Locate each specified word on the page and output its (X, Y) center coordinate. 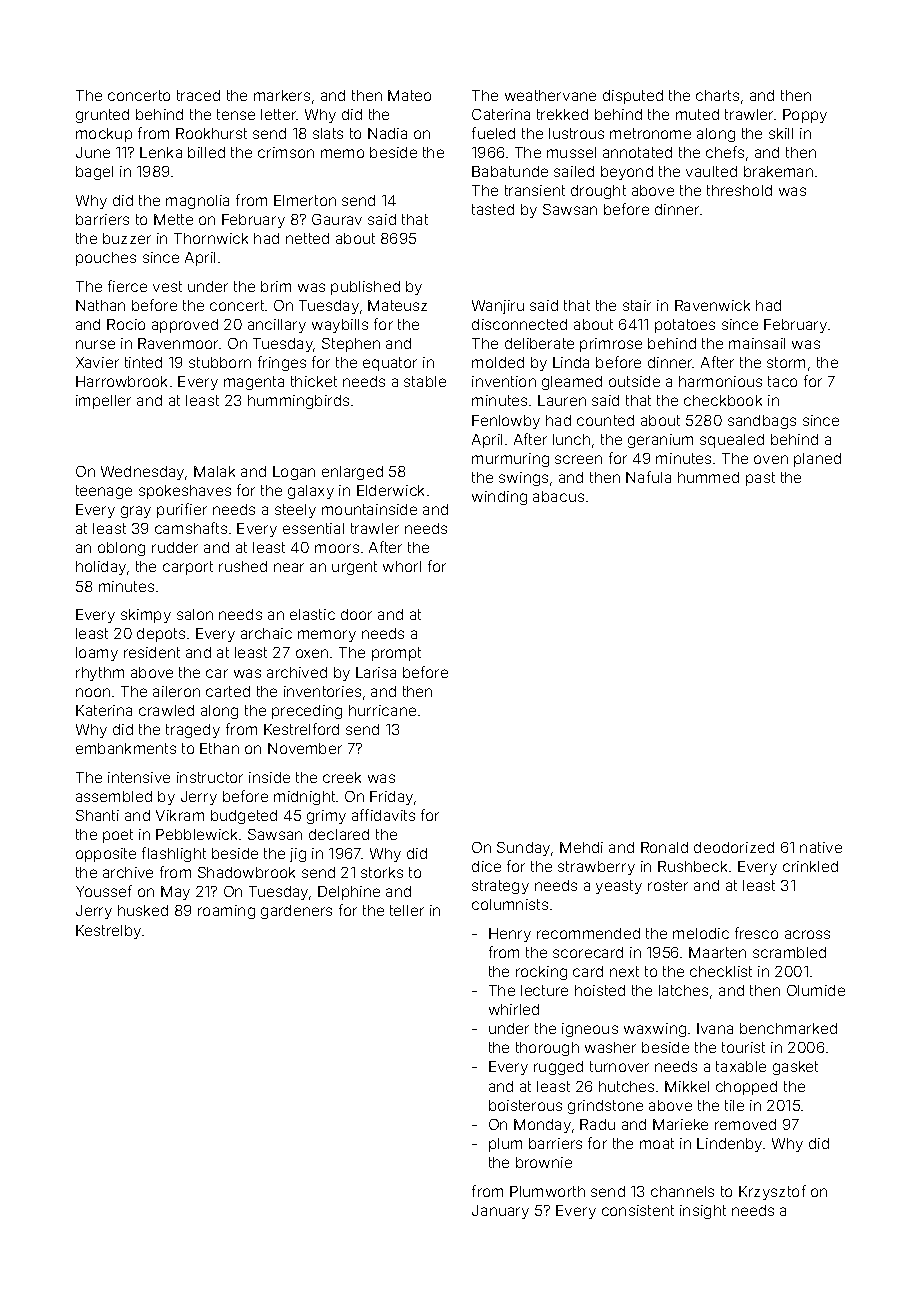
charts (717, 95)
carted (228, 691)
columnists (510, 904)
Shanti (97, 815)
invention (504, 381)
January (500, 1212)
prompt (396, 654)
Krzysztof (772, 1192)
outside (634, 381)
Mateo (409, 95)
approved (185, 326)
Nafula (648, 477)
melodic (701, 933)
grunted (102, 116)
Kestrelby (108, 932)
